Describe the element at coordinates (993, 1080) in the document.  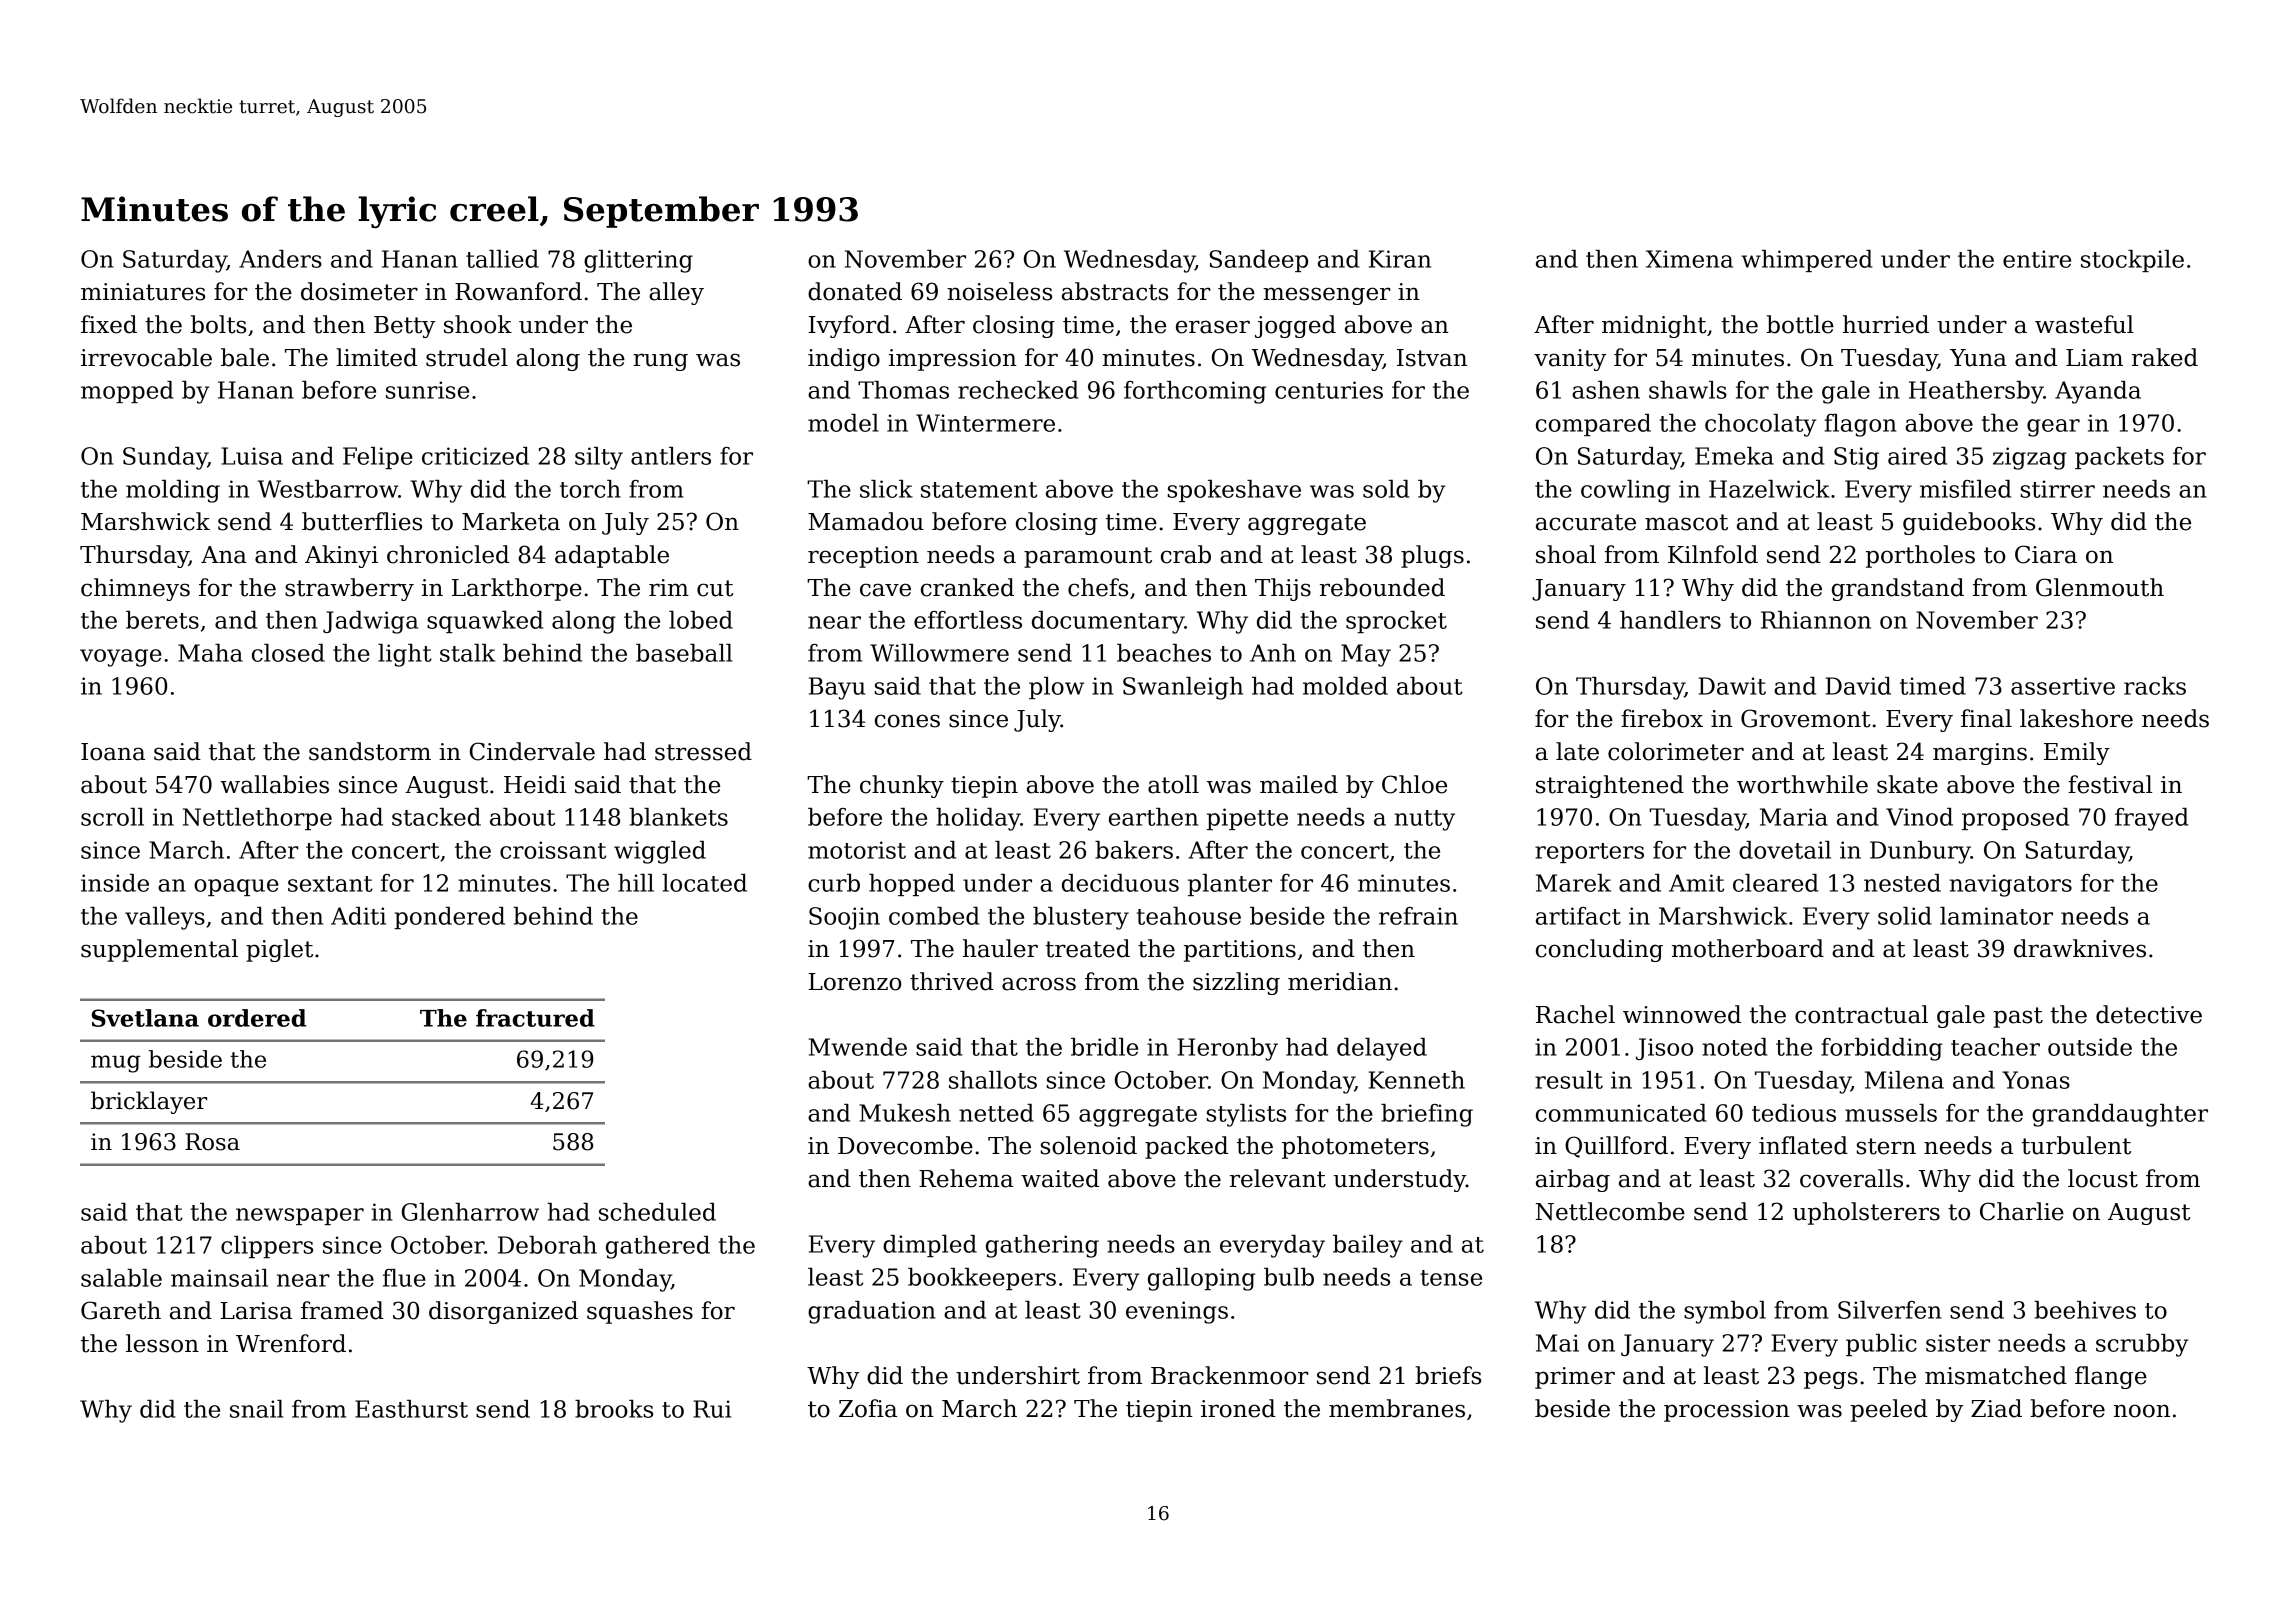
I see `shallots` at that location.
